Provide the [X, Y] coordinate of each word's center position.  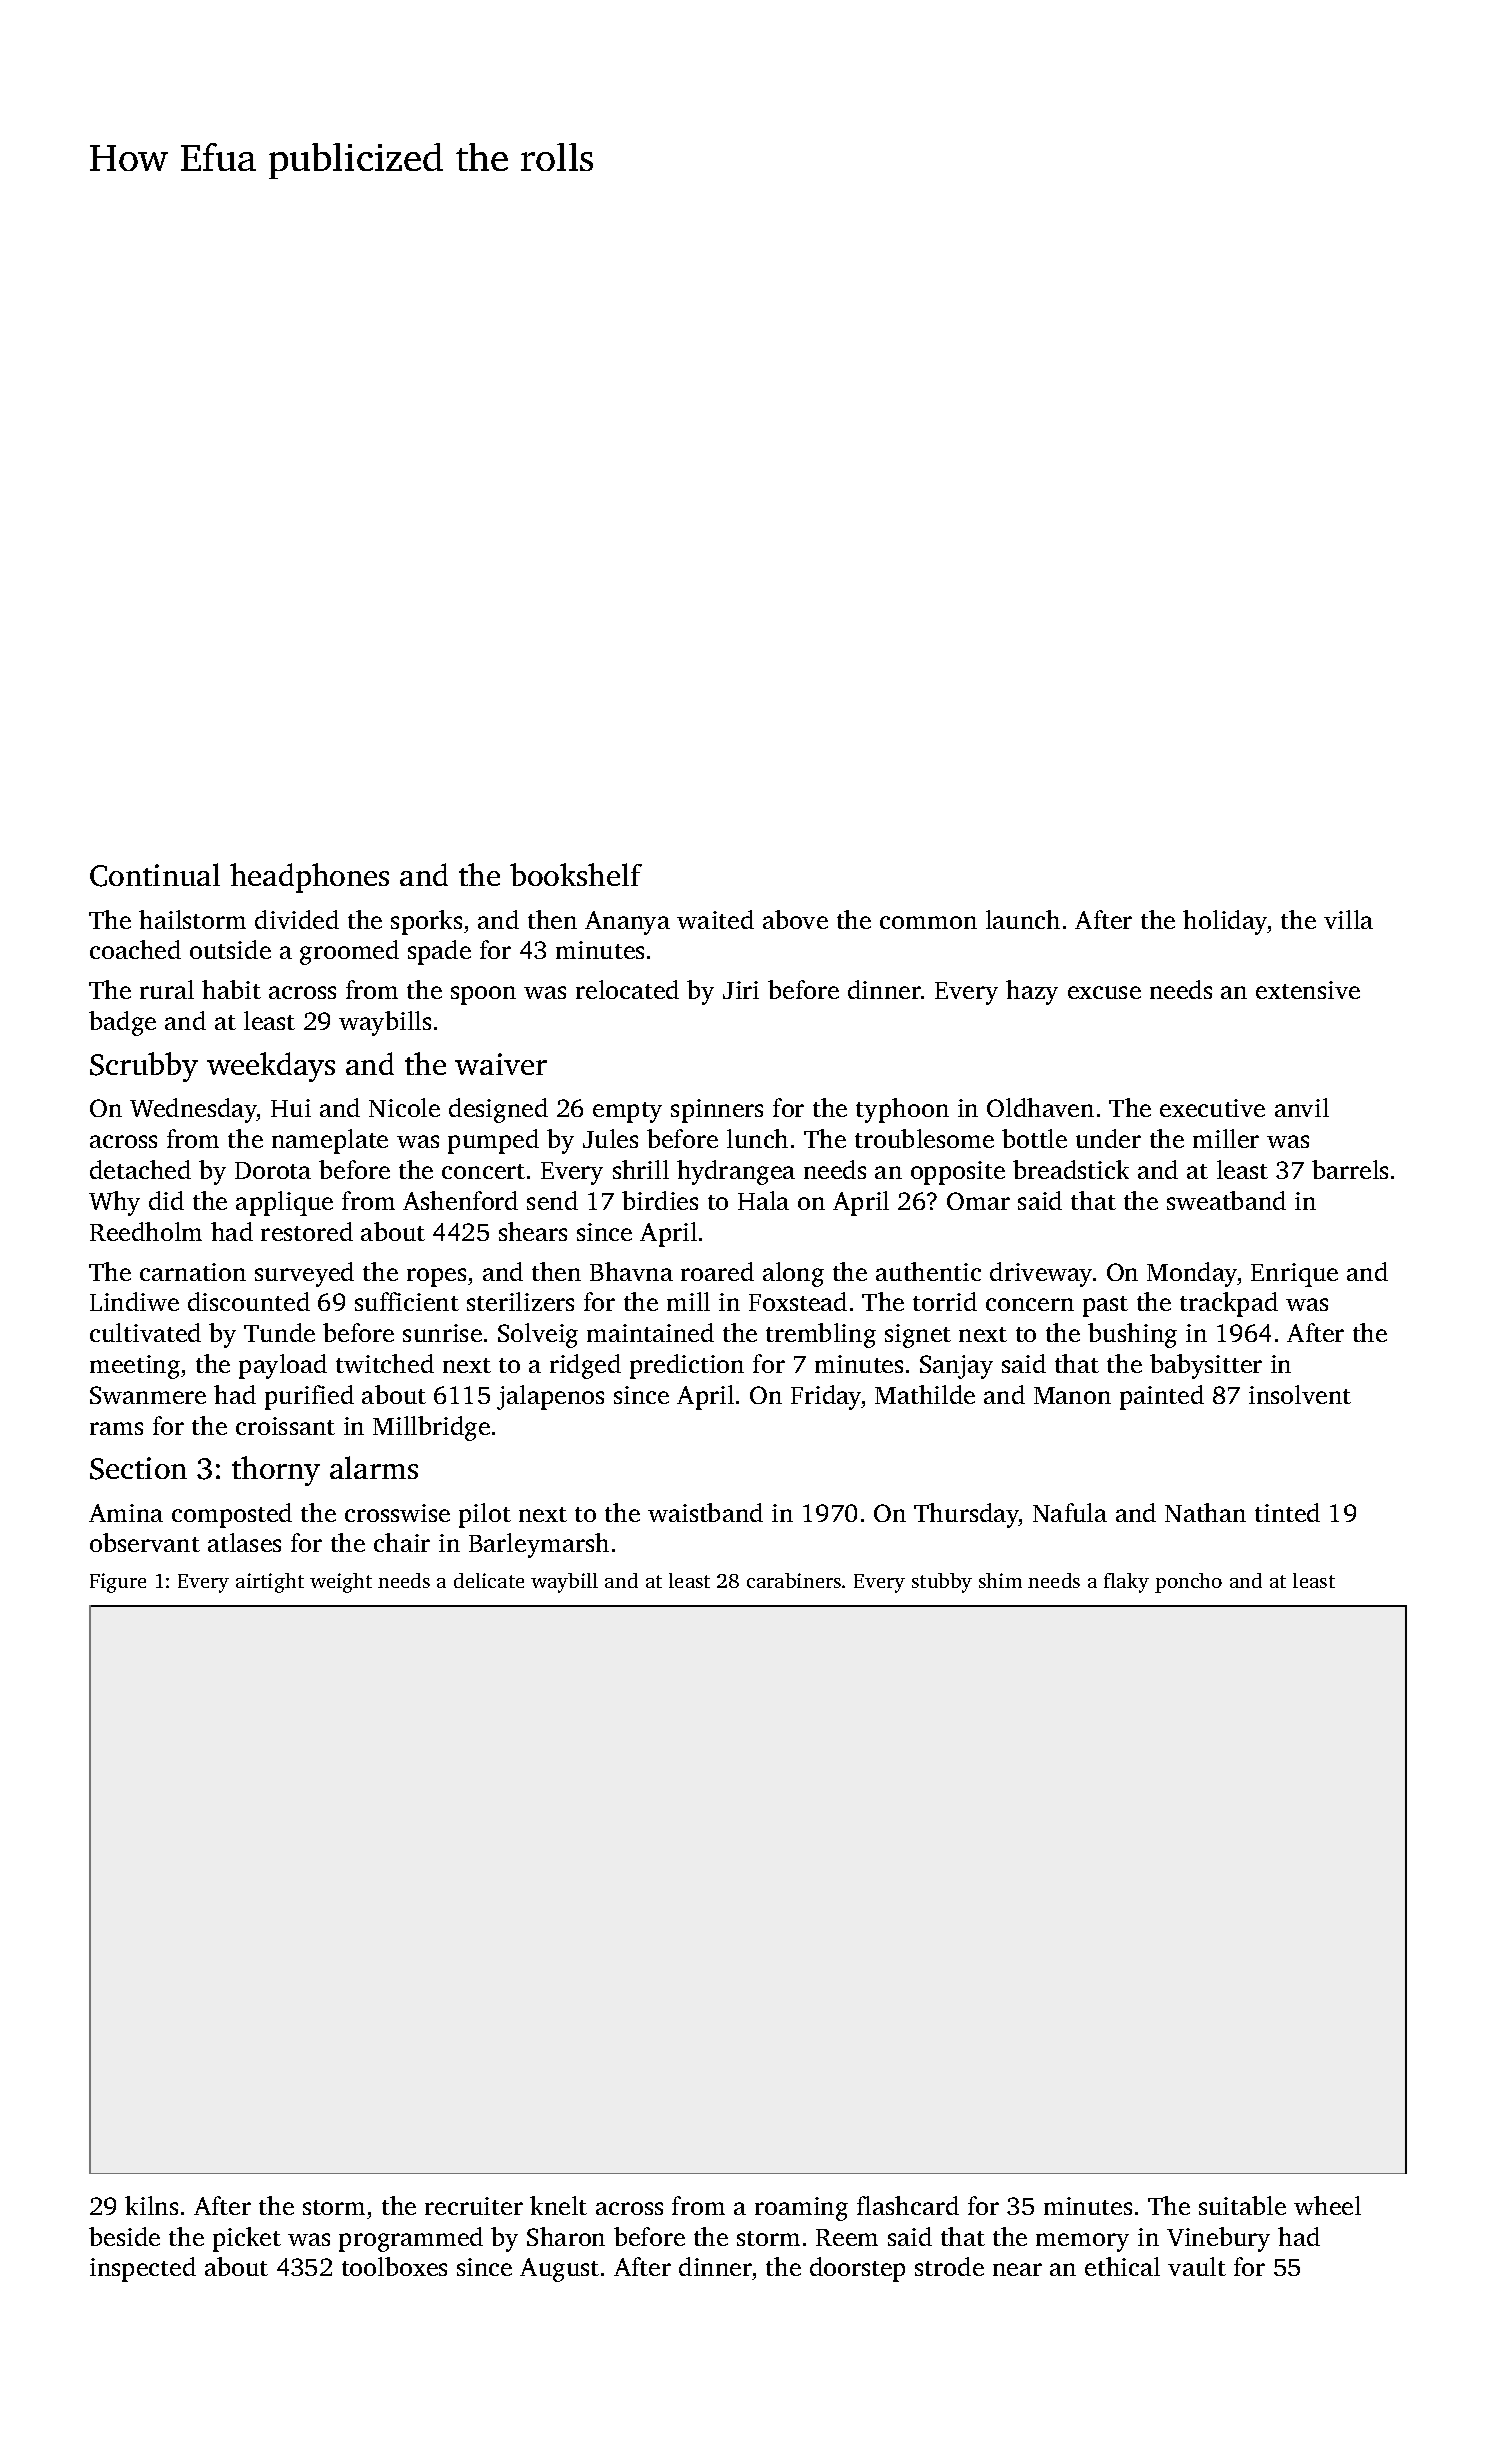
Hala [763, 1200]
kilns [151, 2205]
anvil [1302, 1107]
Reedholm [146, 1231]
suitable [1242, 2205]
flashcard [908, 2205]
